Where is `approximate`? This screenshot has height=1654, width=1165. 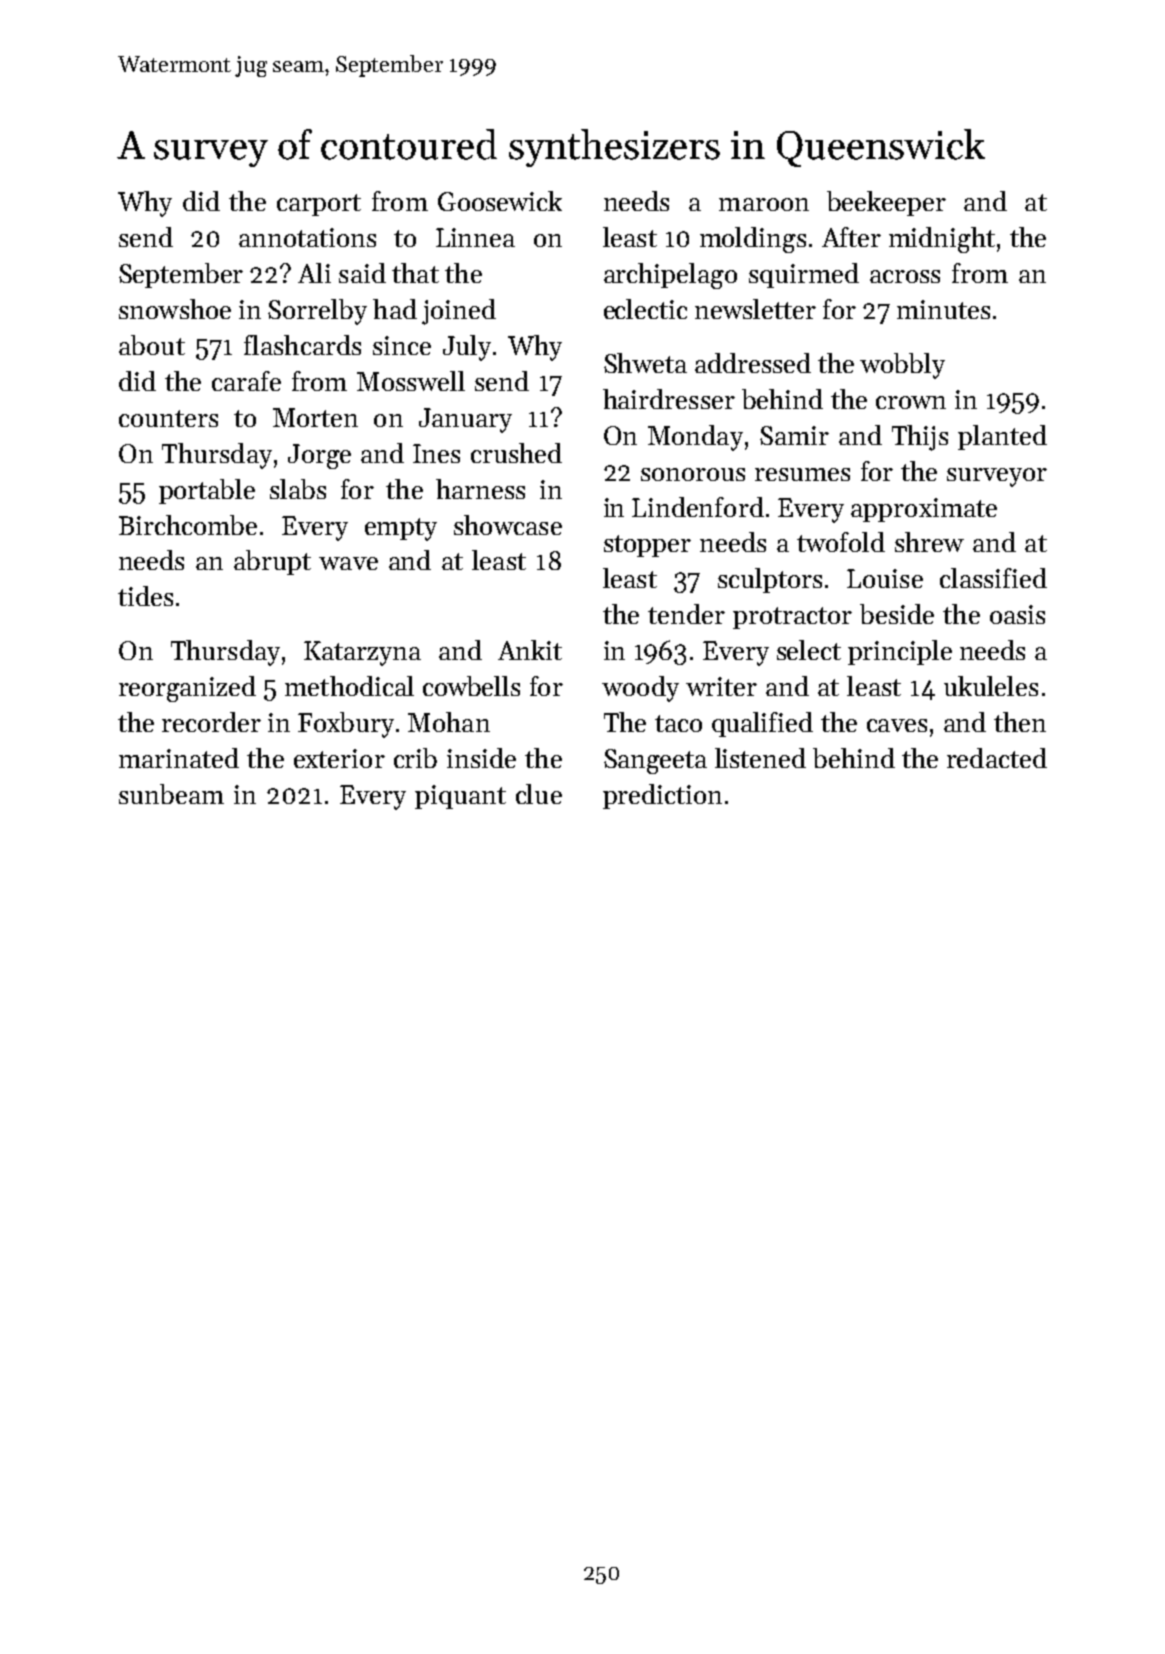
approximate is located at coordinates (924, 510).
